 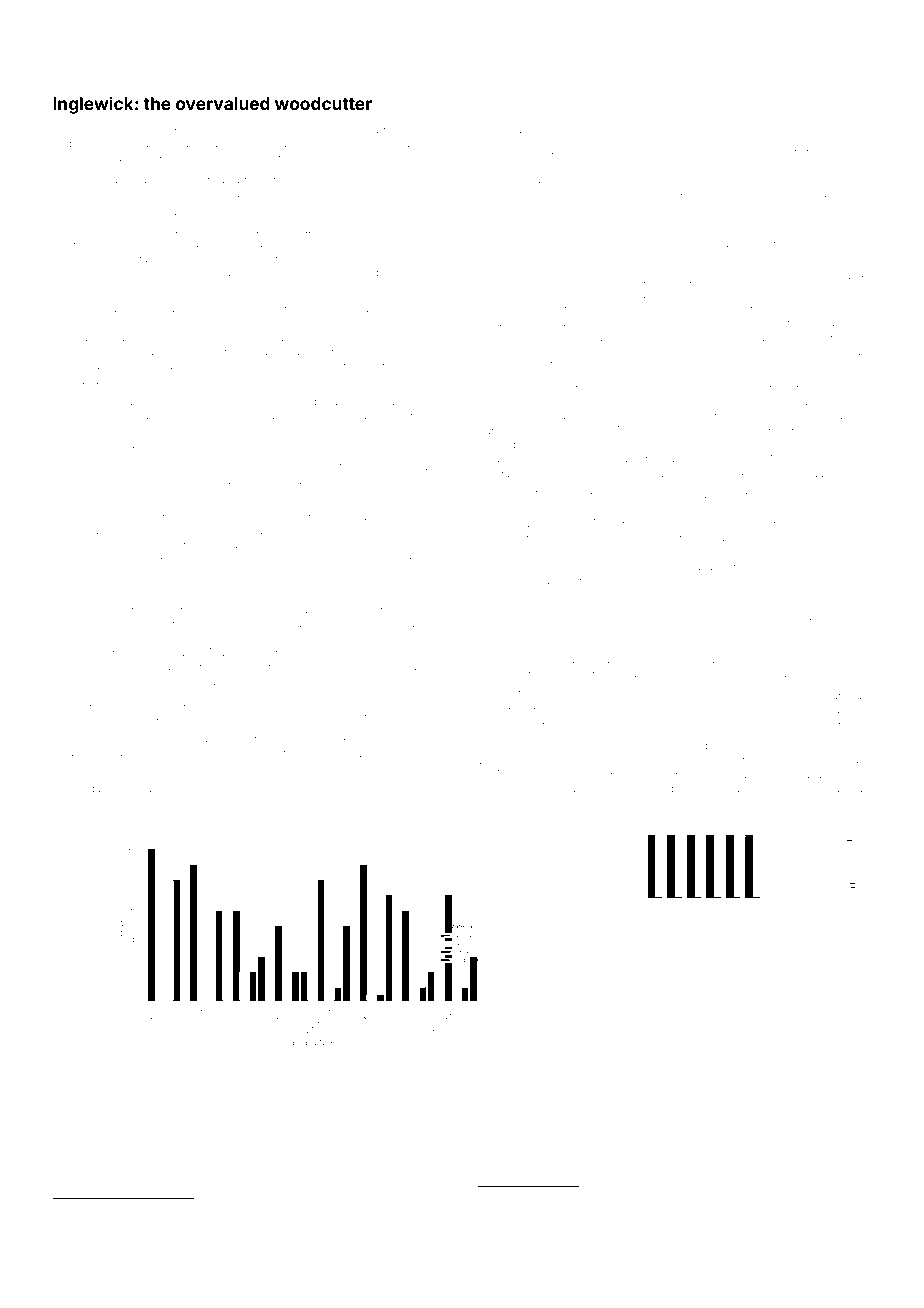 I want to click on chronicle, so click(x=215, y=258).
